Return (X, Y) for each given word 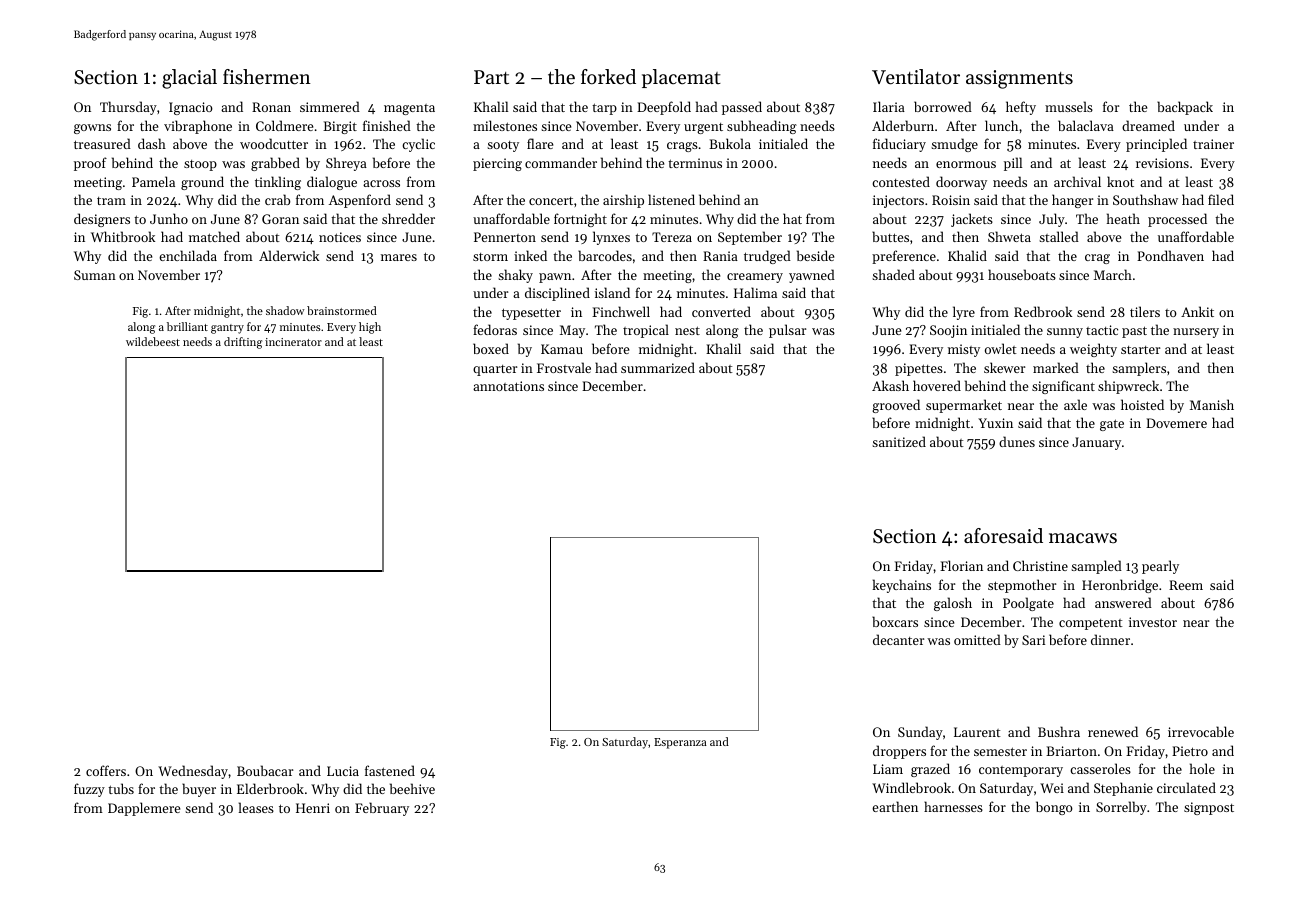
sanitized (899, 441)
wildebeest (153, 341)
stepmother (1022, 586)
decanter (898, 639)
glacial (189, 79)
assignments (1019, 79)
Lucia (343, 771)
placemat (681, 78)
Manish (1212, 404)
